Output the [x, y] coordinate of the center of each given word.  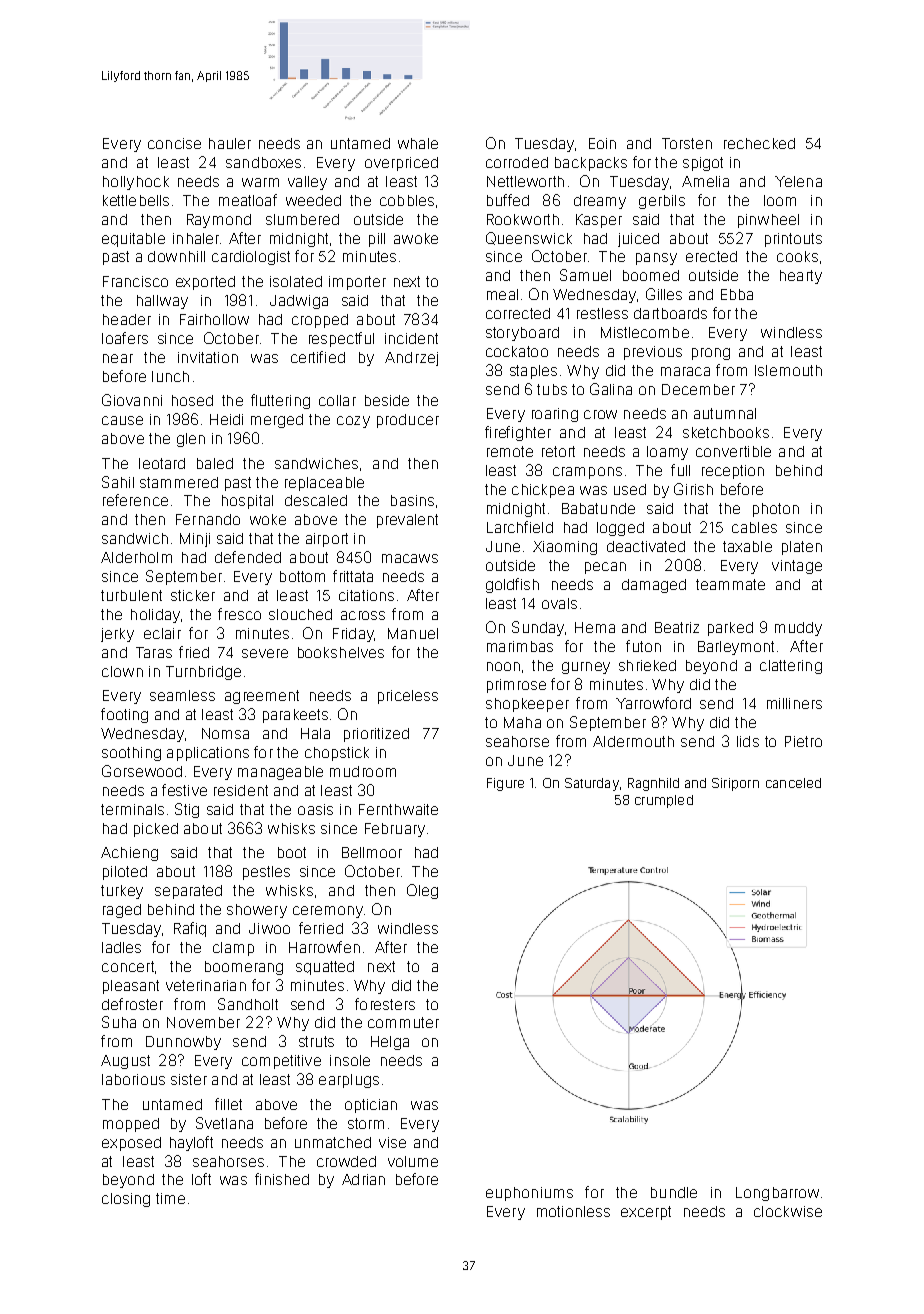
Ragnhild [653, 784]
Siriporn [735, 784]
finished [282, 1179]
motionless [573, 1211]
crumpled [664, 801]
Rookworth [523, 219]
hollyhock [136, 183]
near [118, 358]
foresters [385, 1004]
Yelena [798, 181]
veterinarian [206, 985]
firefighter [518, 433]
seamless [182, 695]
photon [776, 510]
